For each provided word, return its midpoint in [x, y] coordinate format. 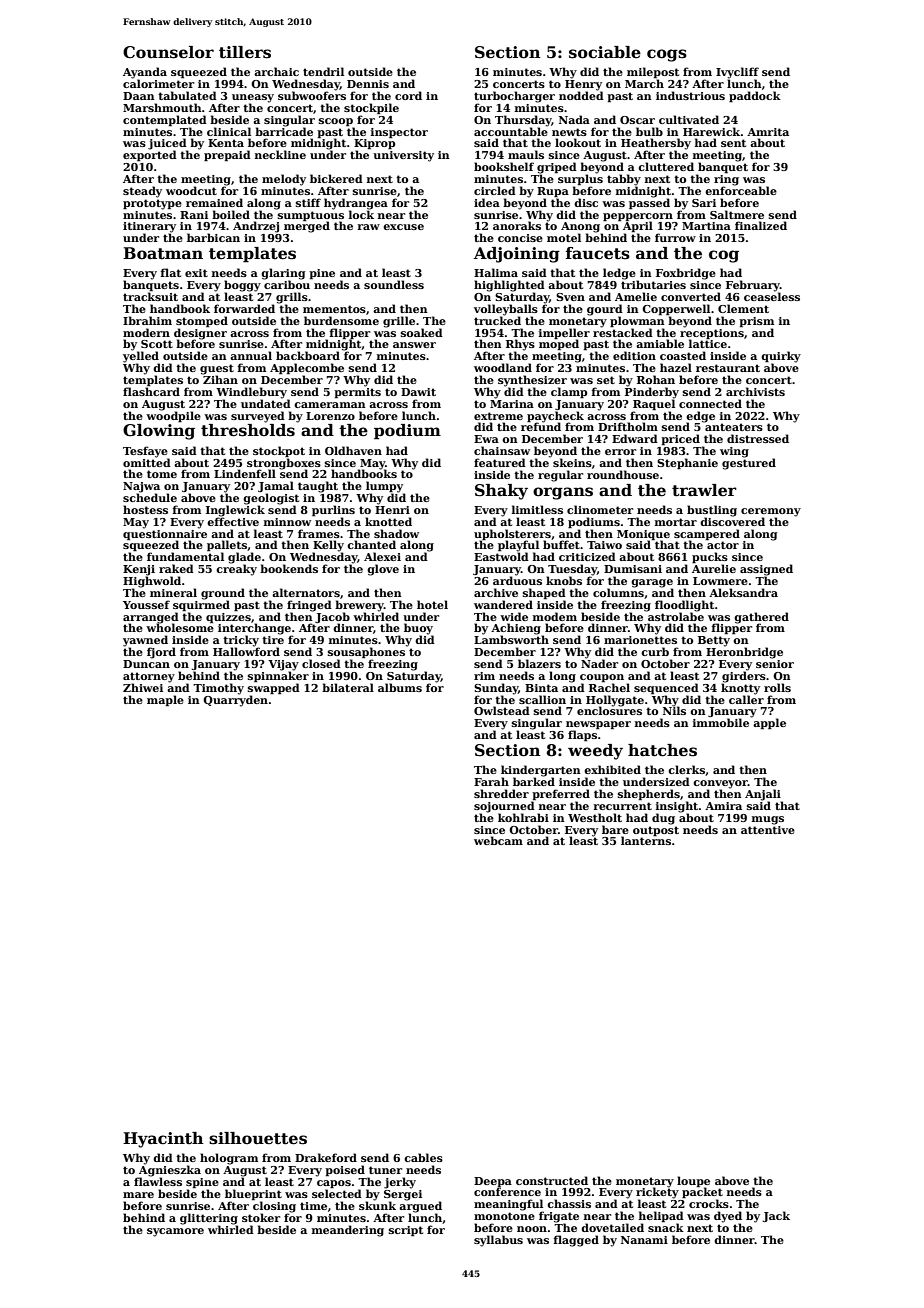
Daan [139, 96]
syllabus [498, 1241]
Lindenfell [245, 473]
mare [138, 1195]
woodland [503, 367]
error [620, 452]
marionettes [640, 640]
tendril [323, 71]
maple [165, 700]
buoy [418, 629]
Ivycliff [737, 73]
